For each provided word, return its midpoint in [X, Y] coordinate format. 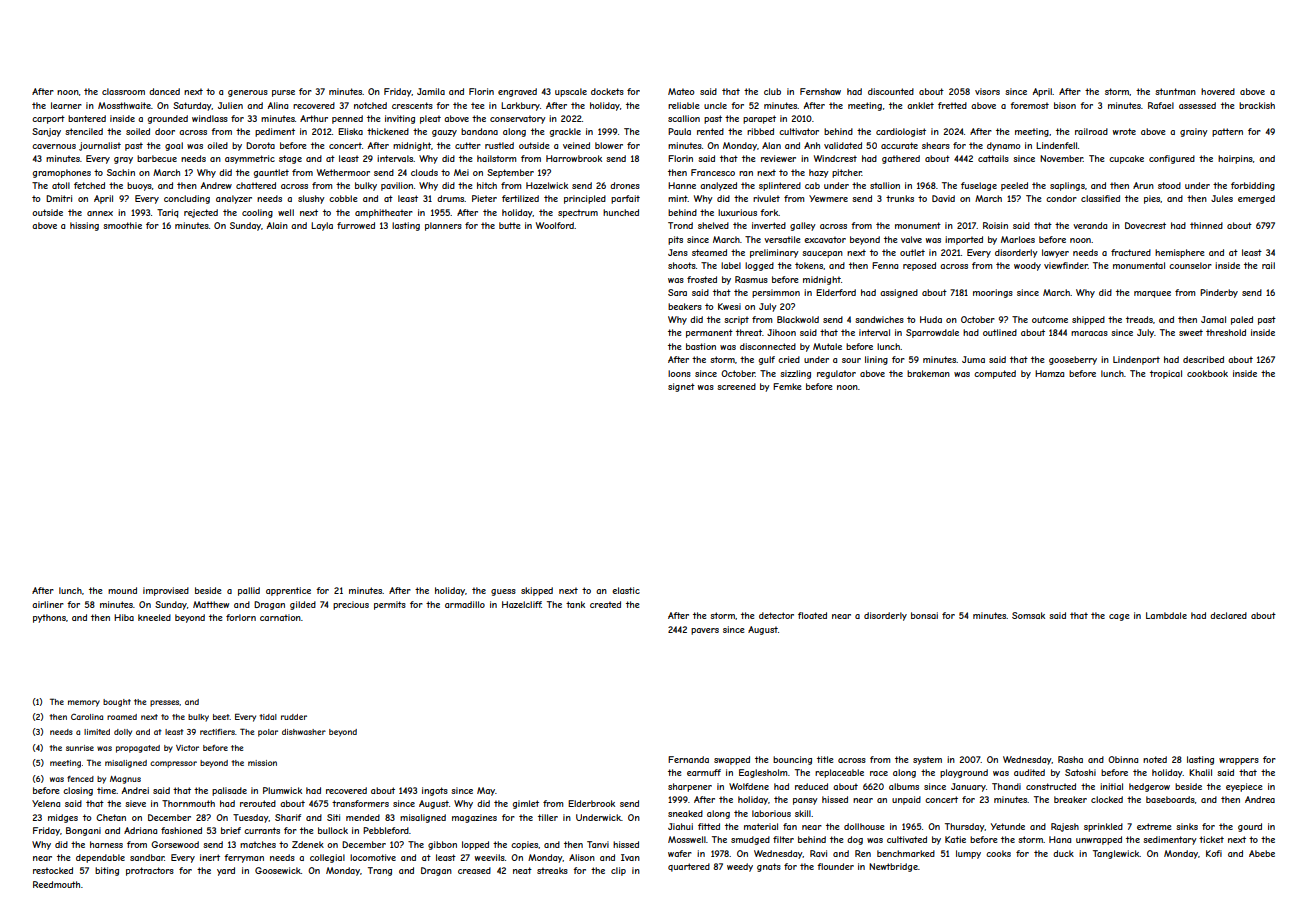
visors [987, 91]
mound [122, 590]
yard [226, 871]
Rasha [1070, 759]
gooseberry [1073, 360]
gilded [303, 605]
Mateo [681, 91]
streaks [552, 870]
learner [66, 105]
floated [812, 615]
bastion [701, 346]
